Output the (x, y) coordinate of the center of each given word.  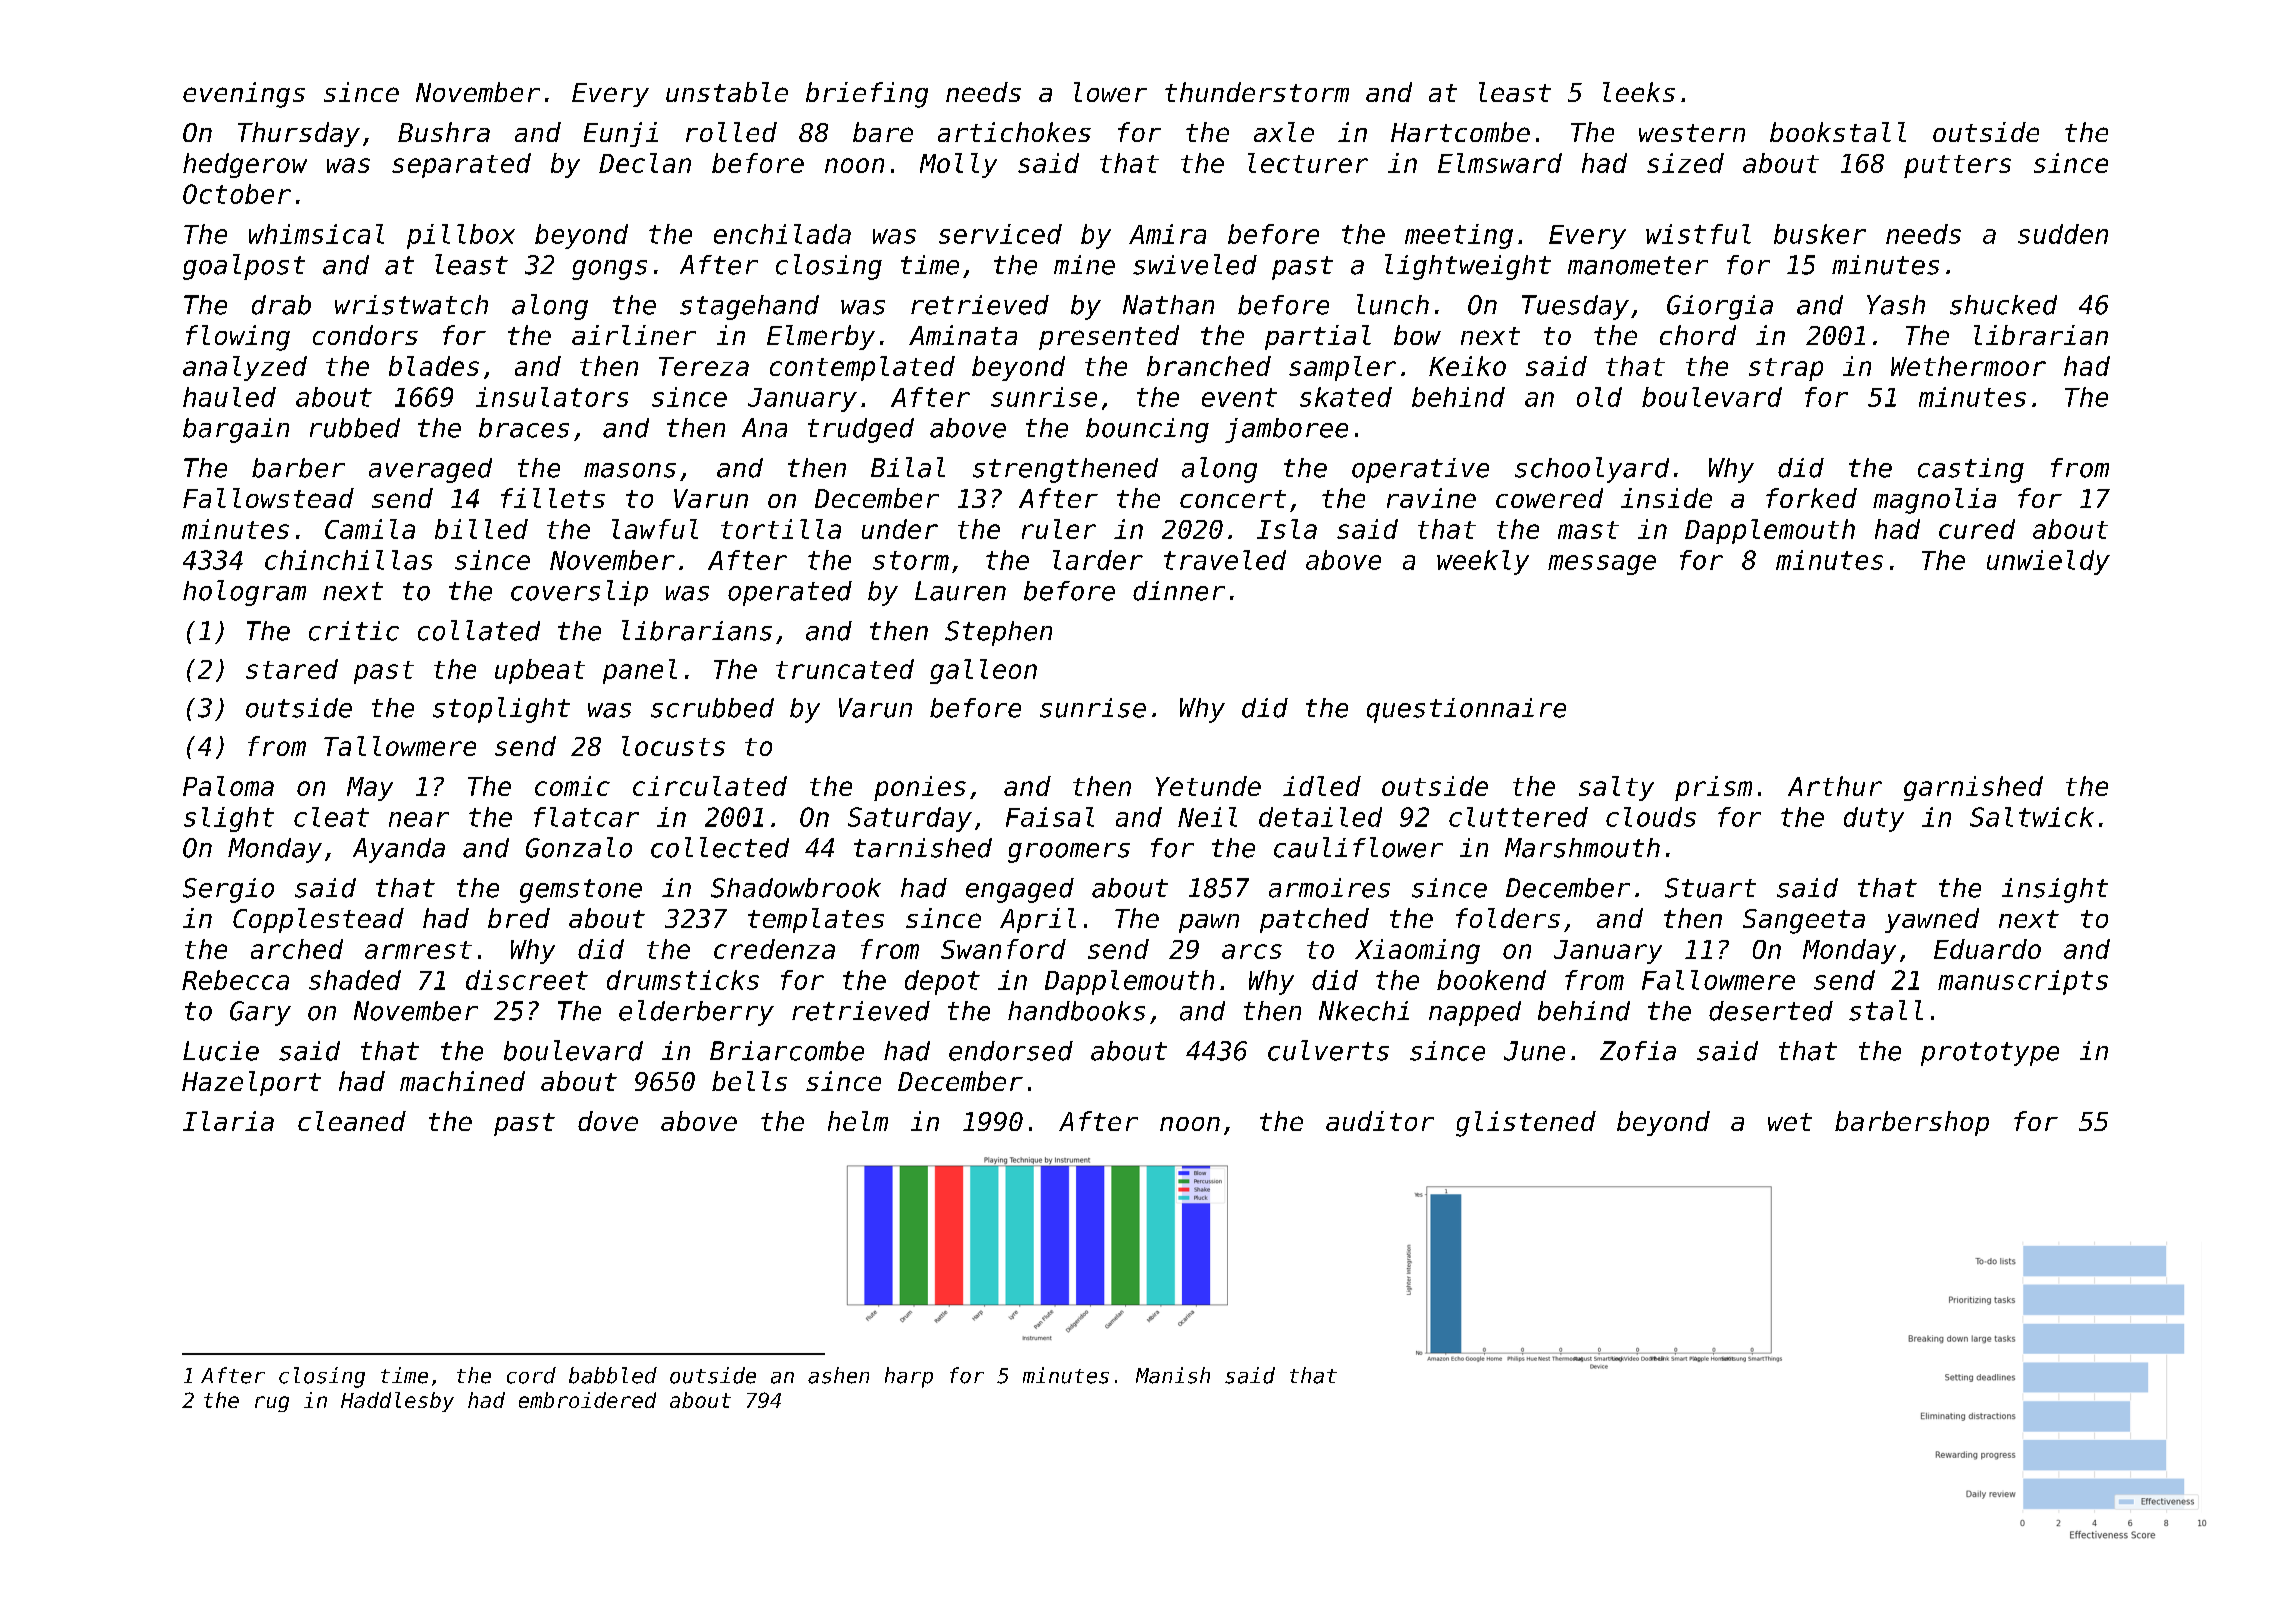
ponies (920, 788)
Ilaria (228, 1121)
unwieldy (2048, 562)
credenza (774, 949)
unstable (727, 92)
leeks (1639, 92)
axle (1284, 132)
